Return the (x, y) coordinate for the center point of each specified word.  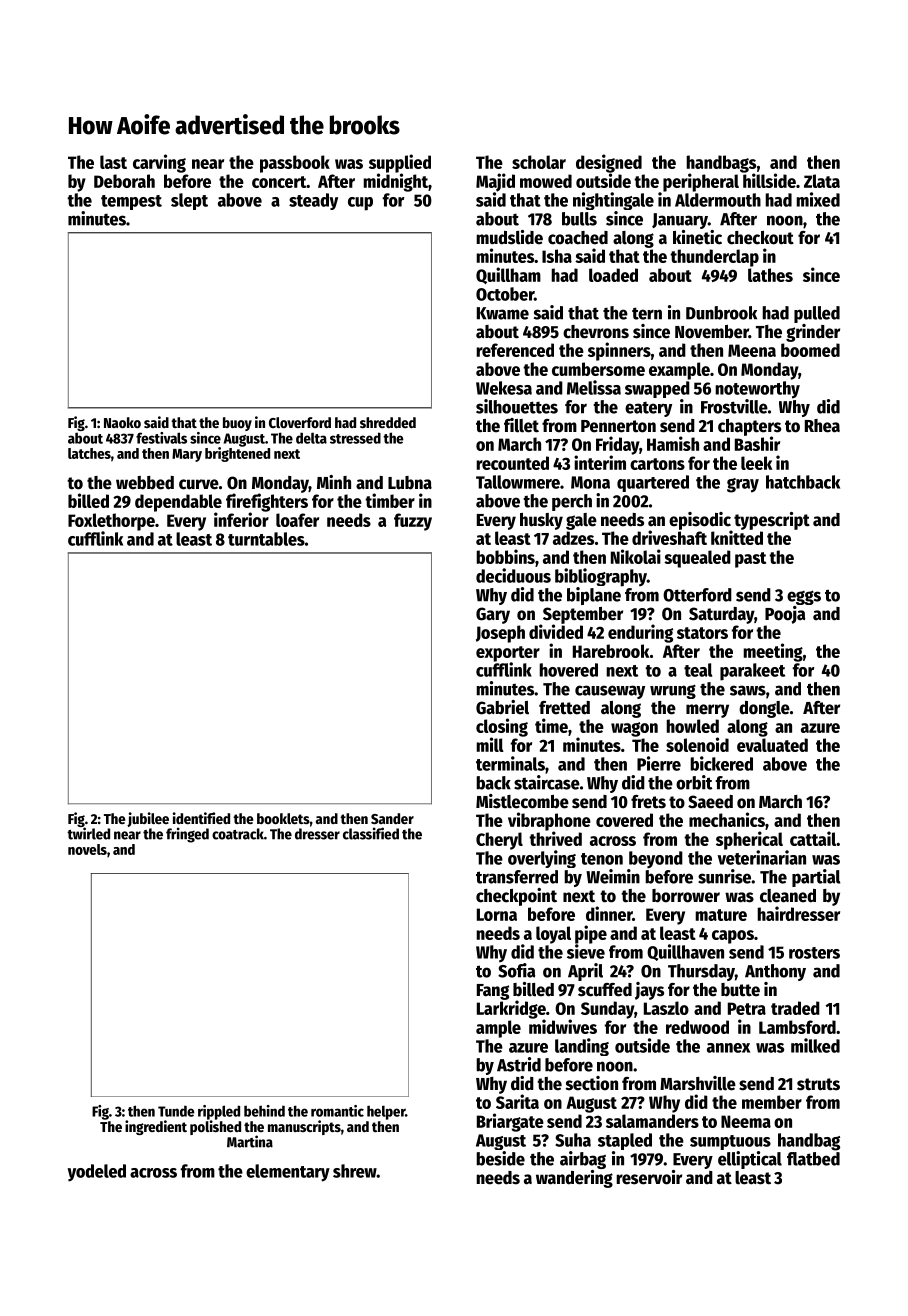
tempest (131, 202)
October (505, 294)
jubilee (148, 819)
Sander (392, 818)
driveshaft (669, 537)
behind (264, 1111)
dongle (764, 709)
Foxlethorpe (111, 522)
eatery (648, 409)
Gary (493, 615)
